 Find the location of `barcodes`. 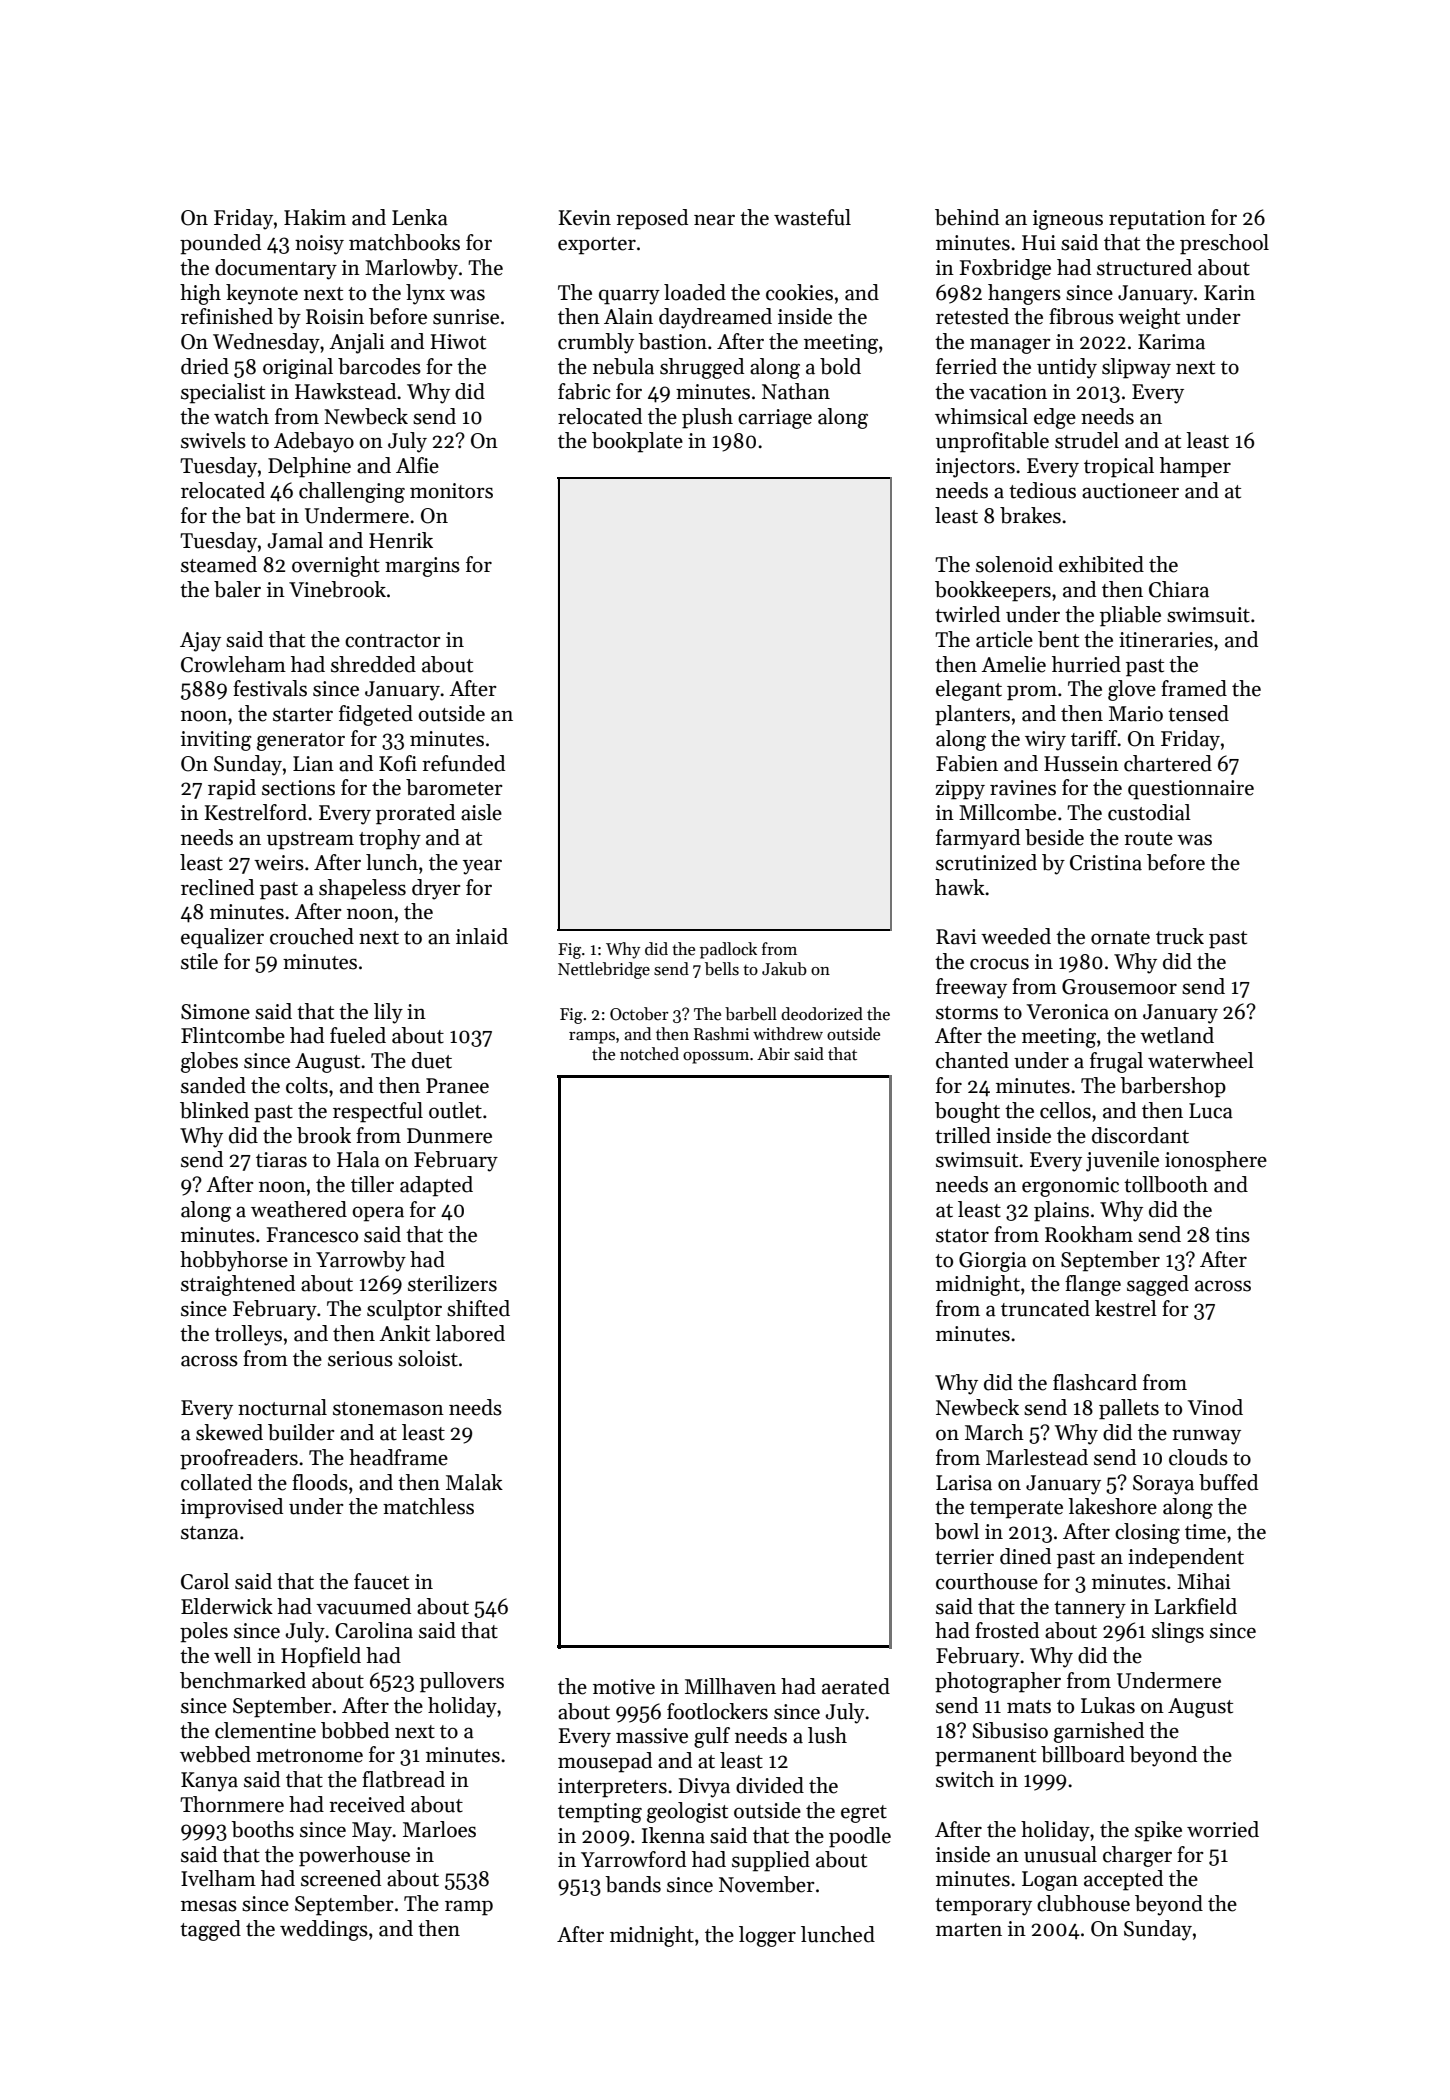

barcodes is located at coordinates (379, 366).
